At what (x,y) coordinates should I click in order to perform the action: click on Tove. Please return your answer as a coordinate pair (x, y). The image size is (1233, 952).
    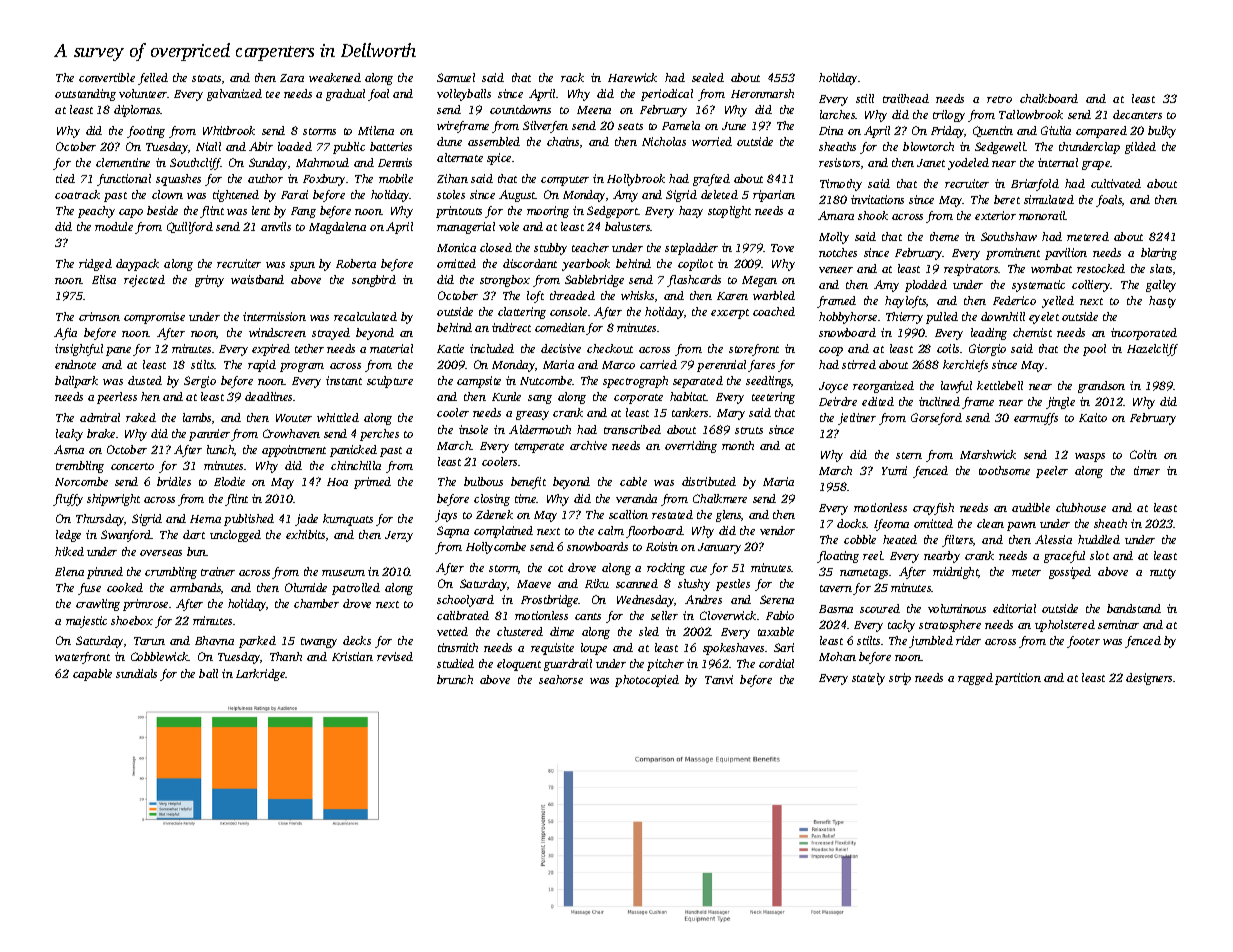
    Looking at the image, I should click on (782, 248).
